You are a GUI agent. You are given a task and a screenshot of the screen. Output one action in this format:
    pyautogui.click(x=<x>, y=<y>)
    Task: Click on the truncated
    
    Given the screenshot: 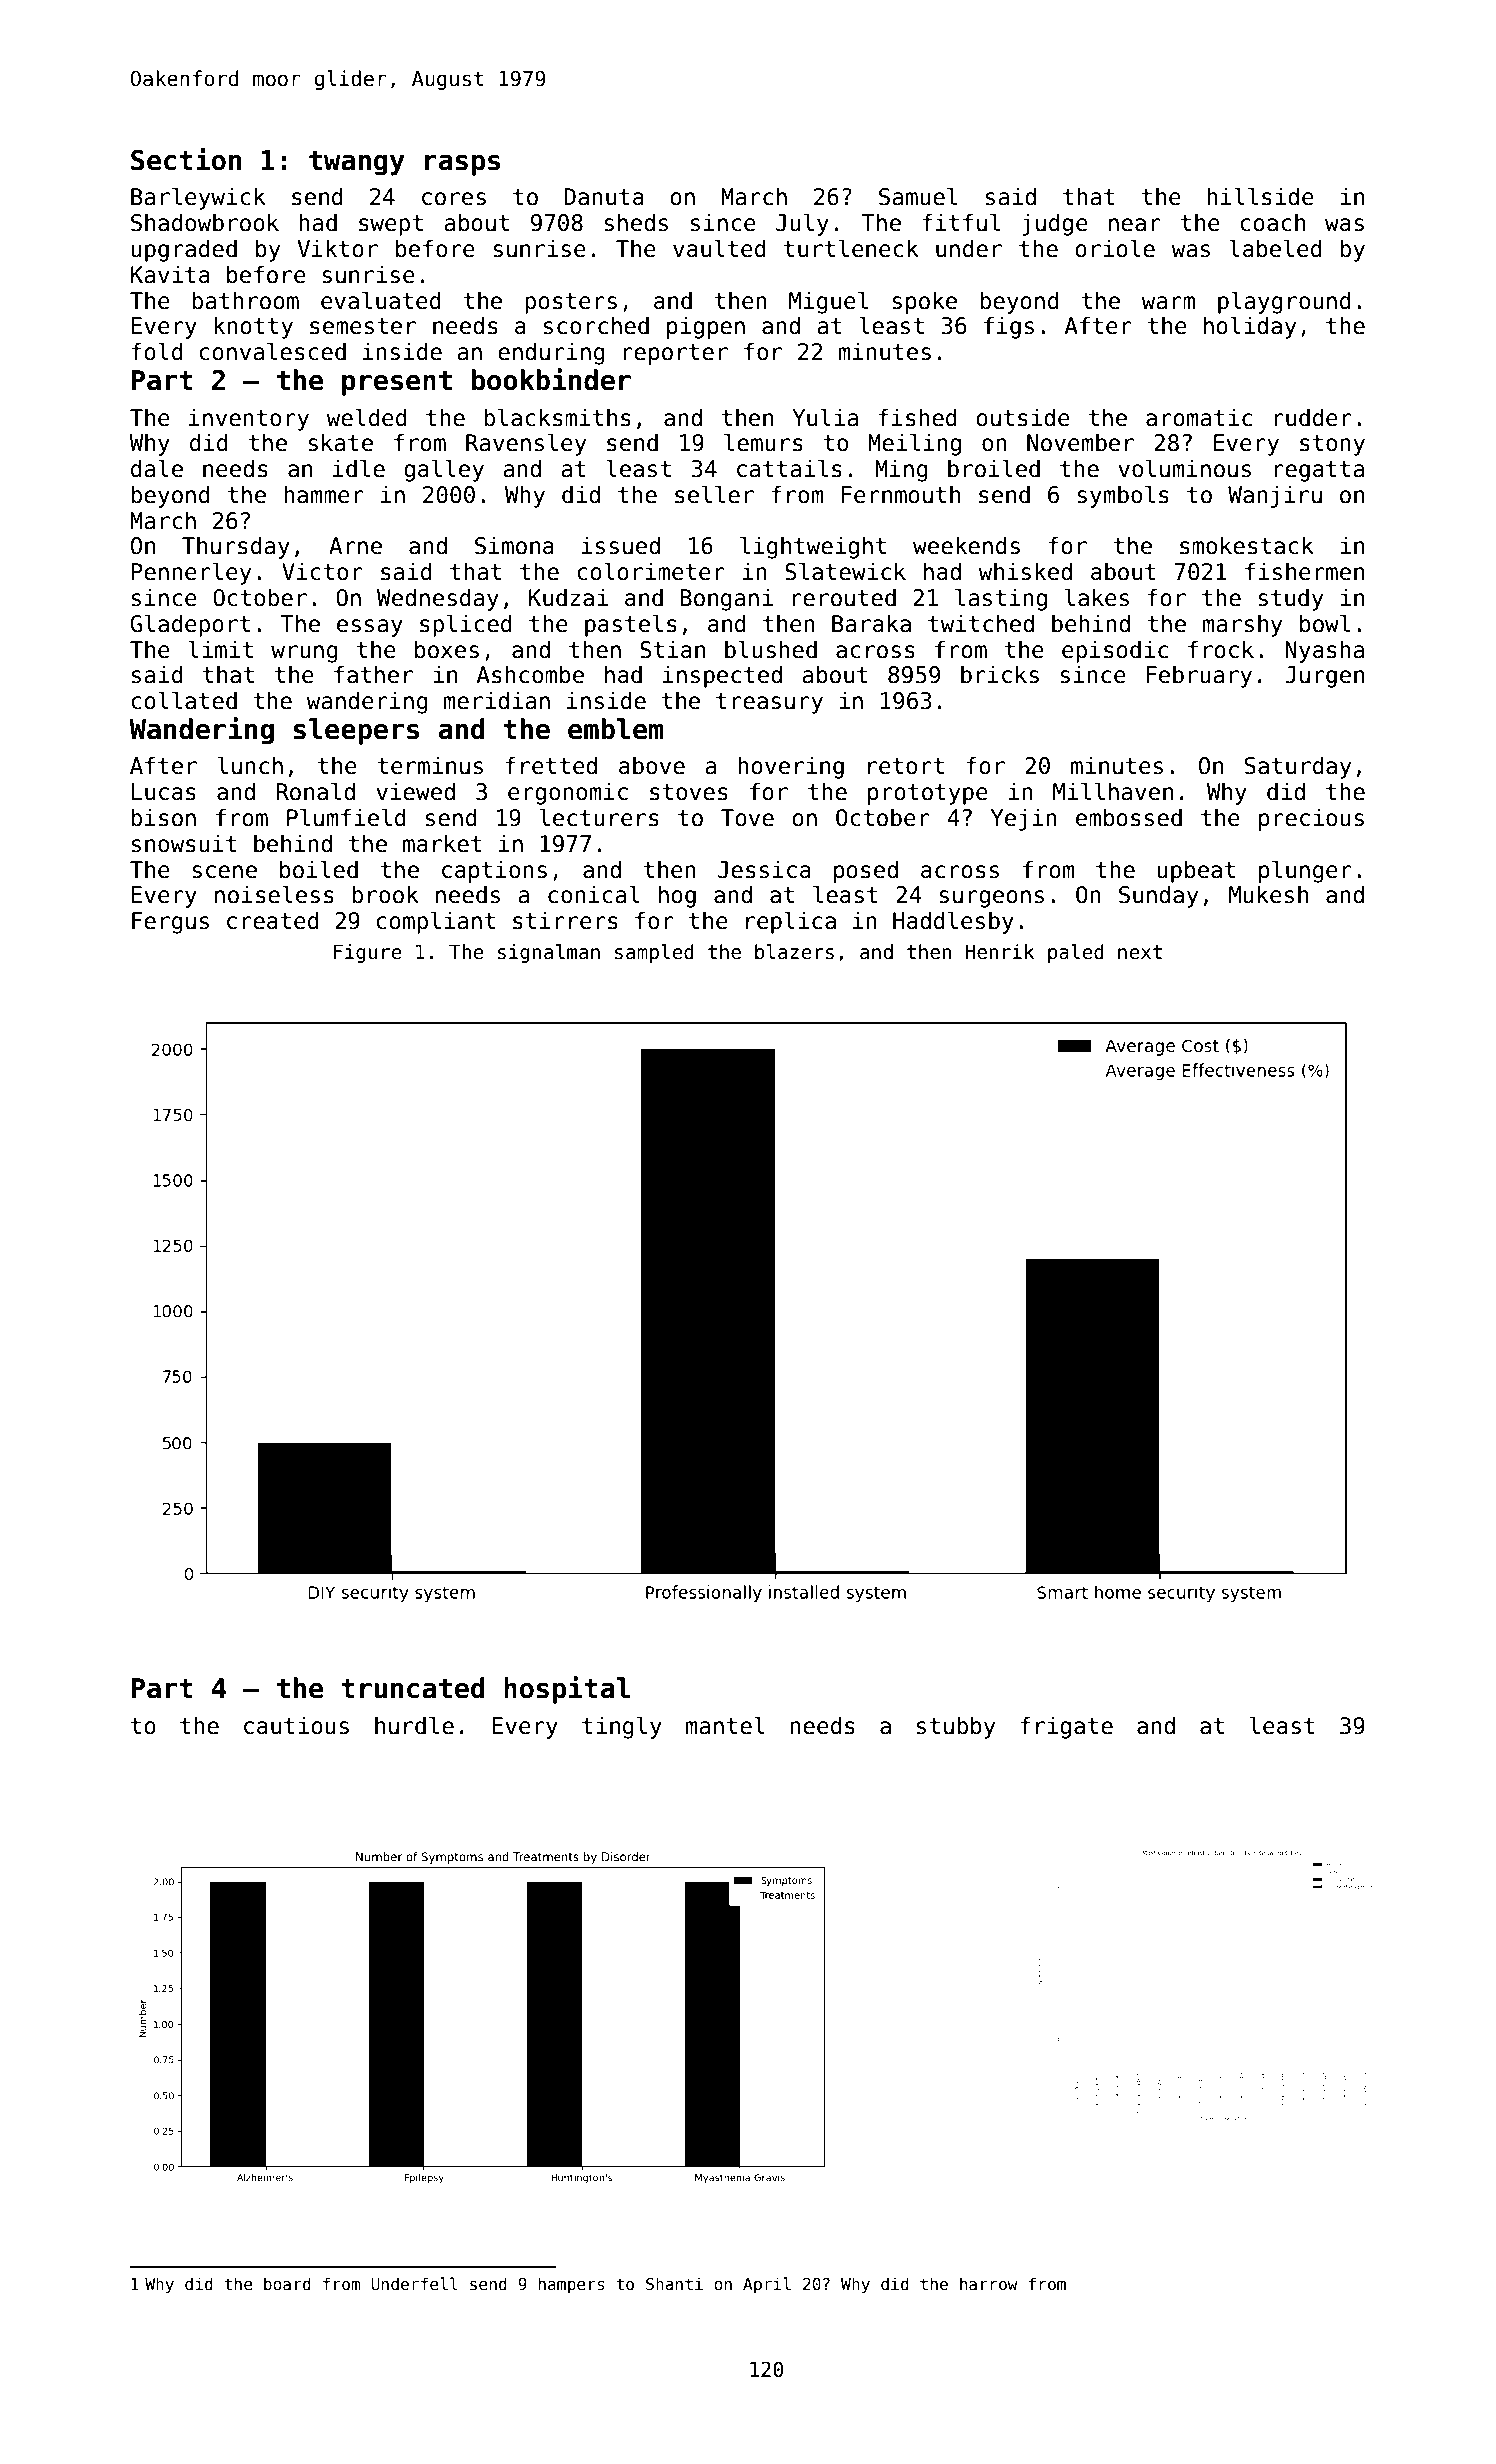 What is the action you would take?
    pyautogui.click(x=413, y=1688)
